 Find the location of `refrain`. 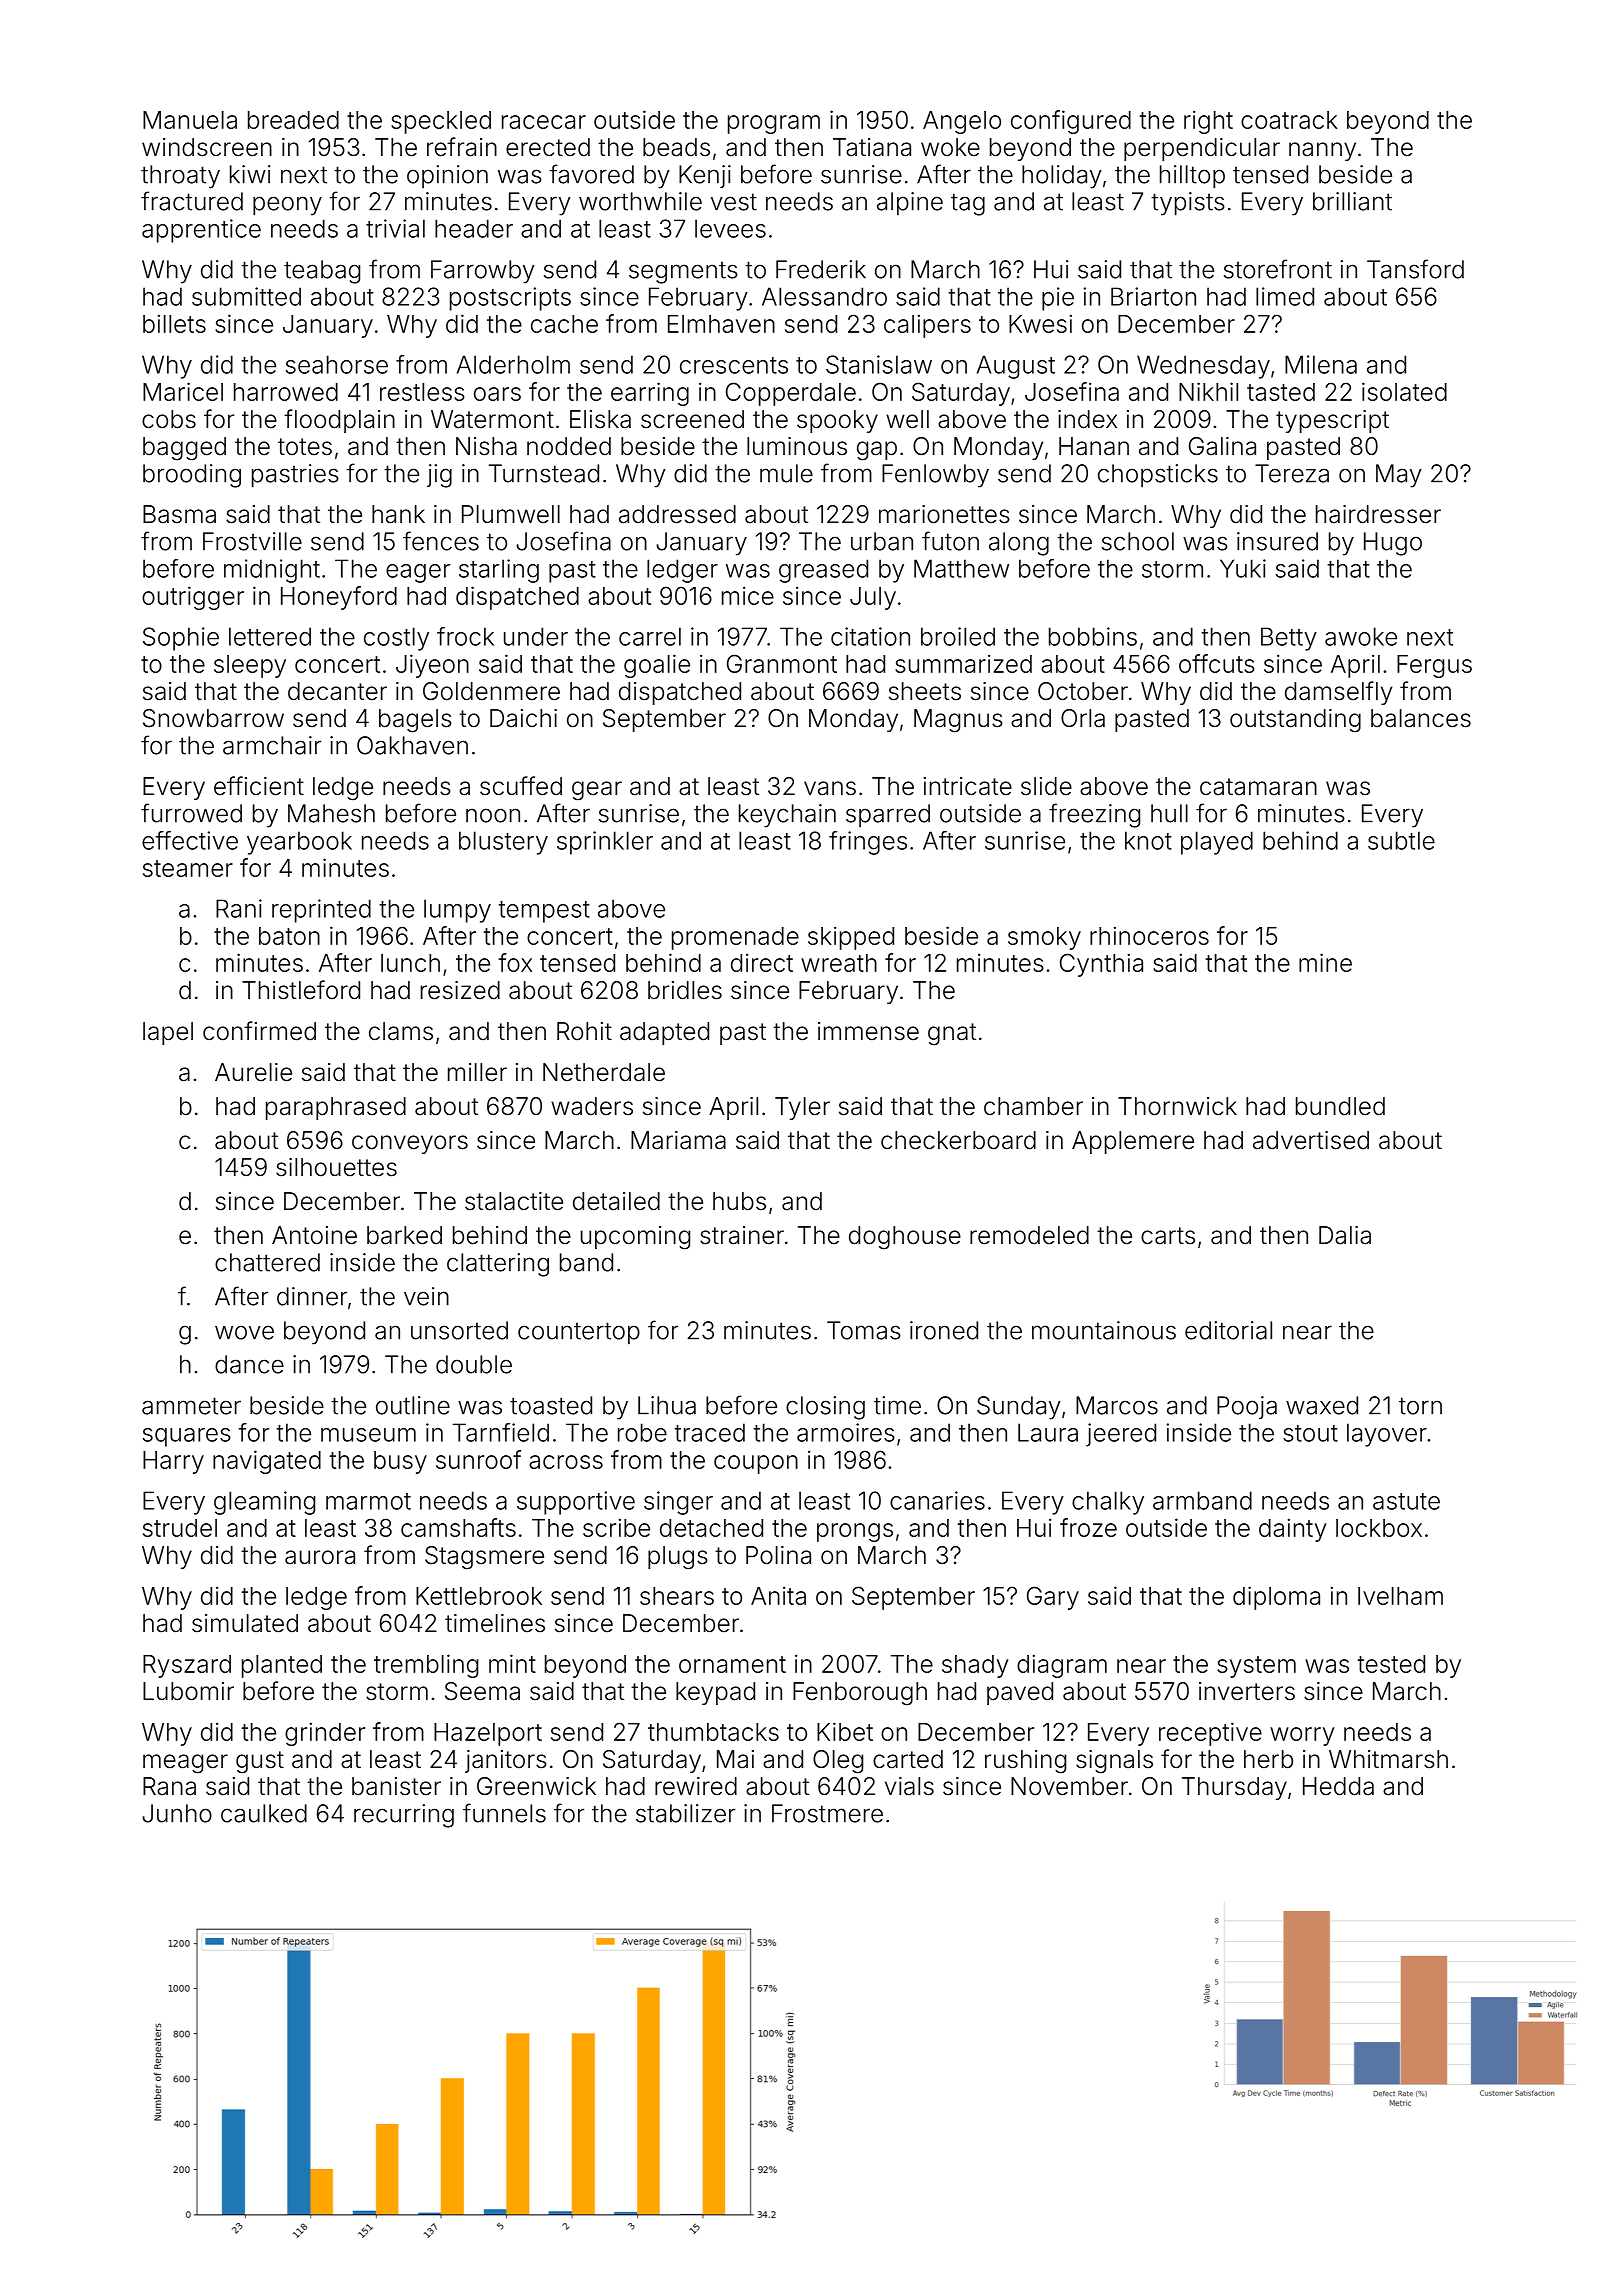

refrain is located at coordinates (462, 147).
